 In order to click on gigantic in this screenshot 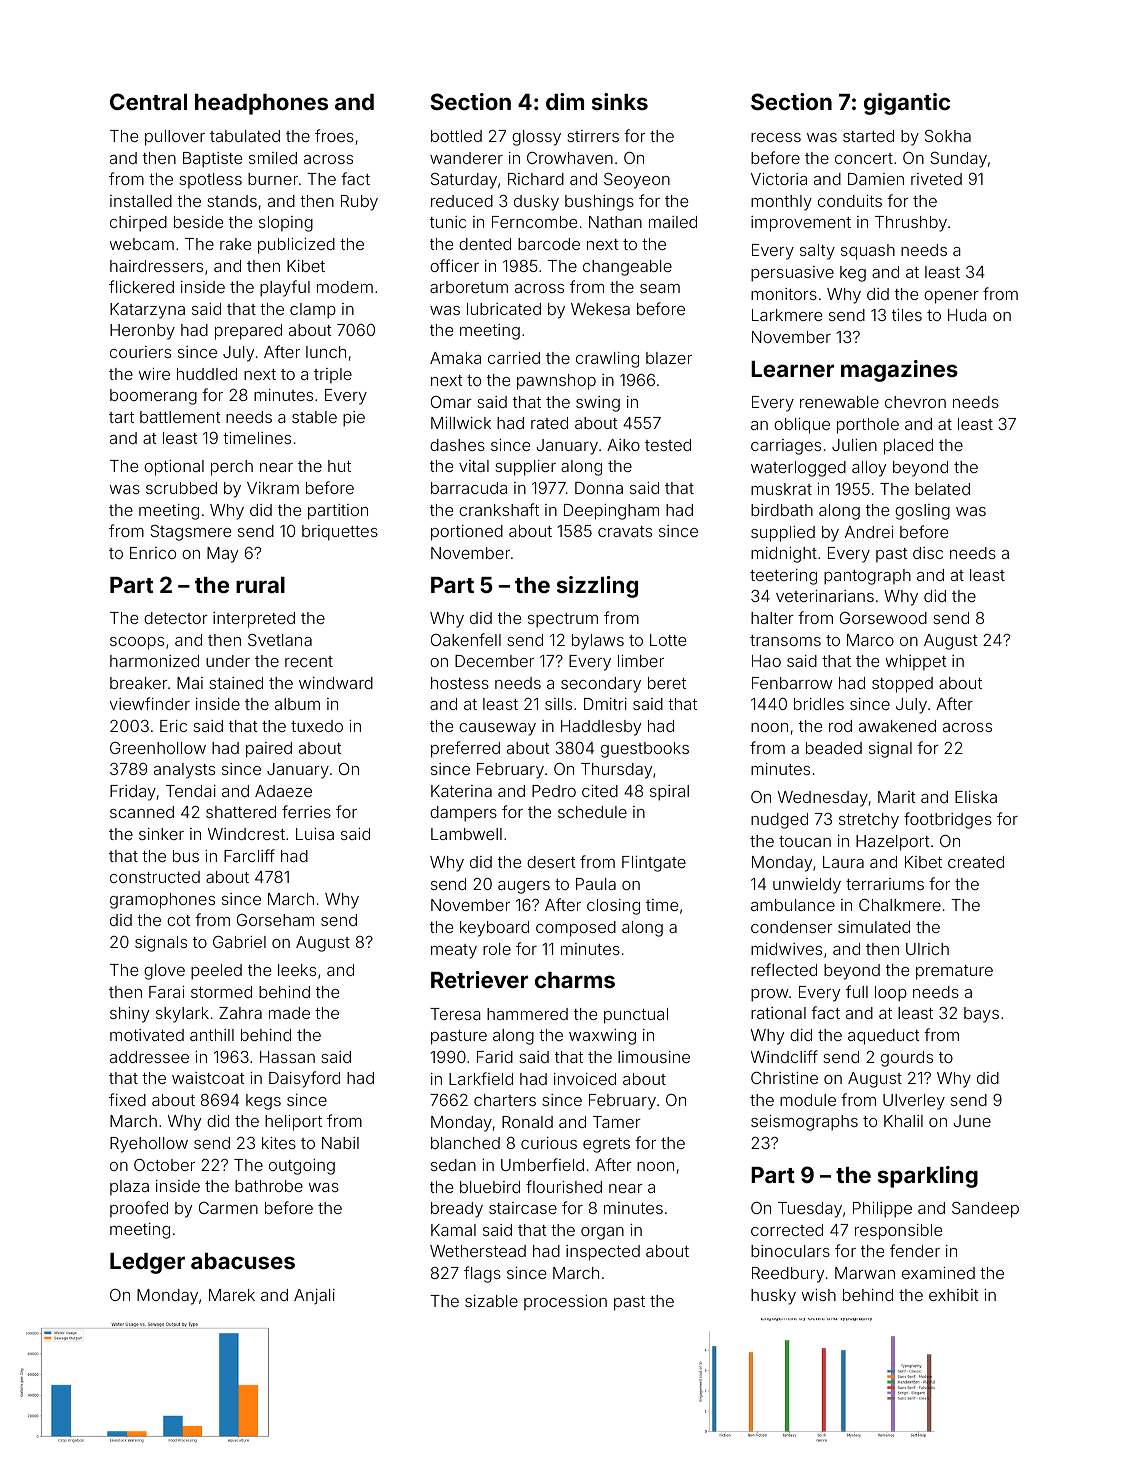, I will do `click(907, 104)`.
